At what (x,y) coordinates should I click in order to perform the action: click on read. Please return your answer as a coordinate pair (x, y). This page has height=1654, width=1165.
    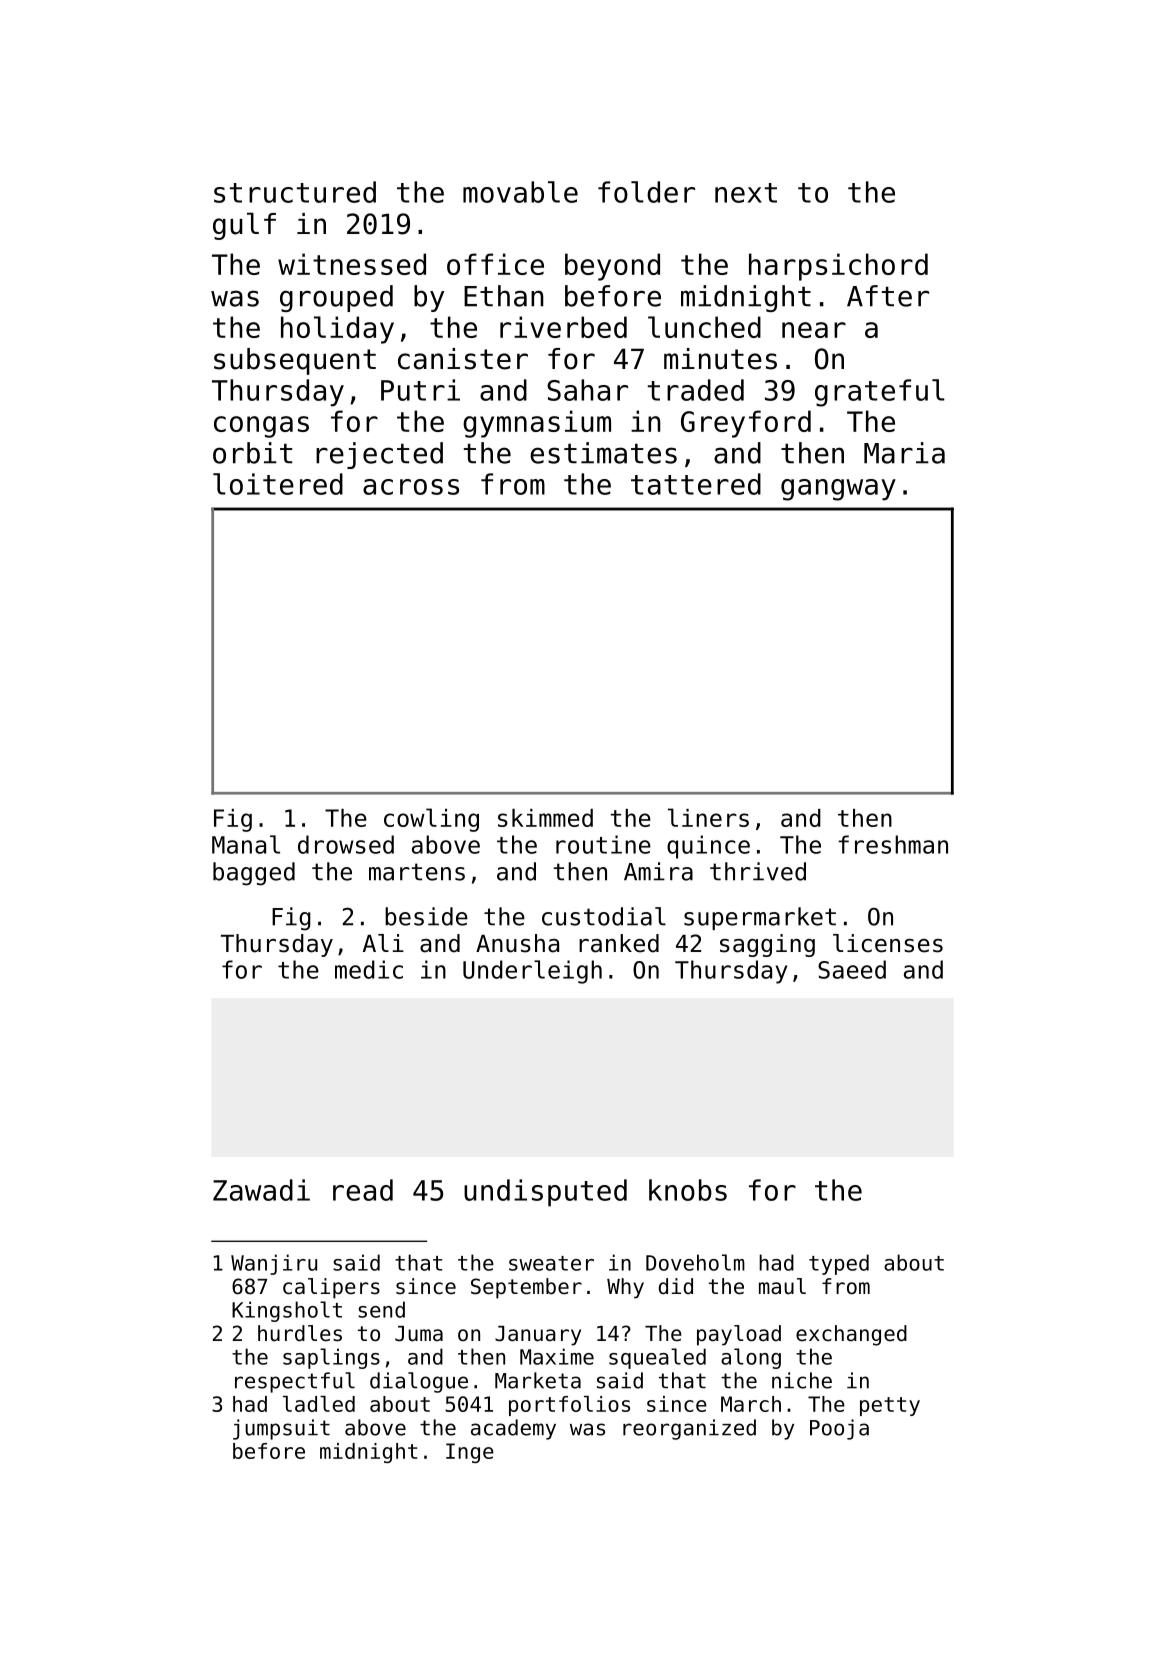
    Looking at the image, I should click on (363, 1190).
